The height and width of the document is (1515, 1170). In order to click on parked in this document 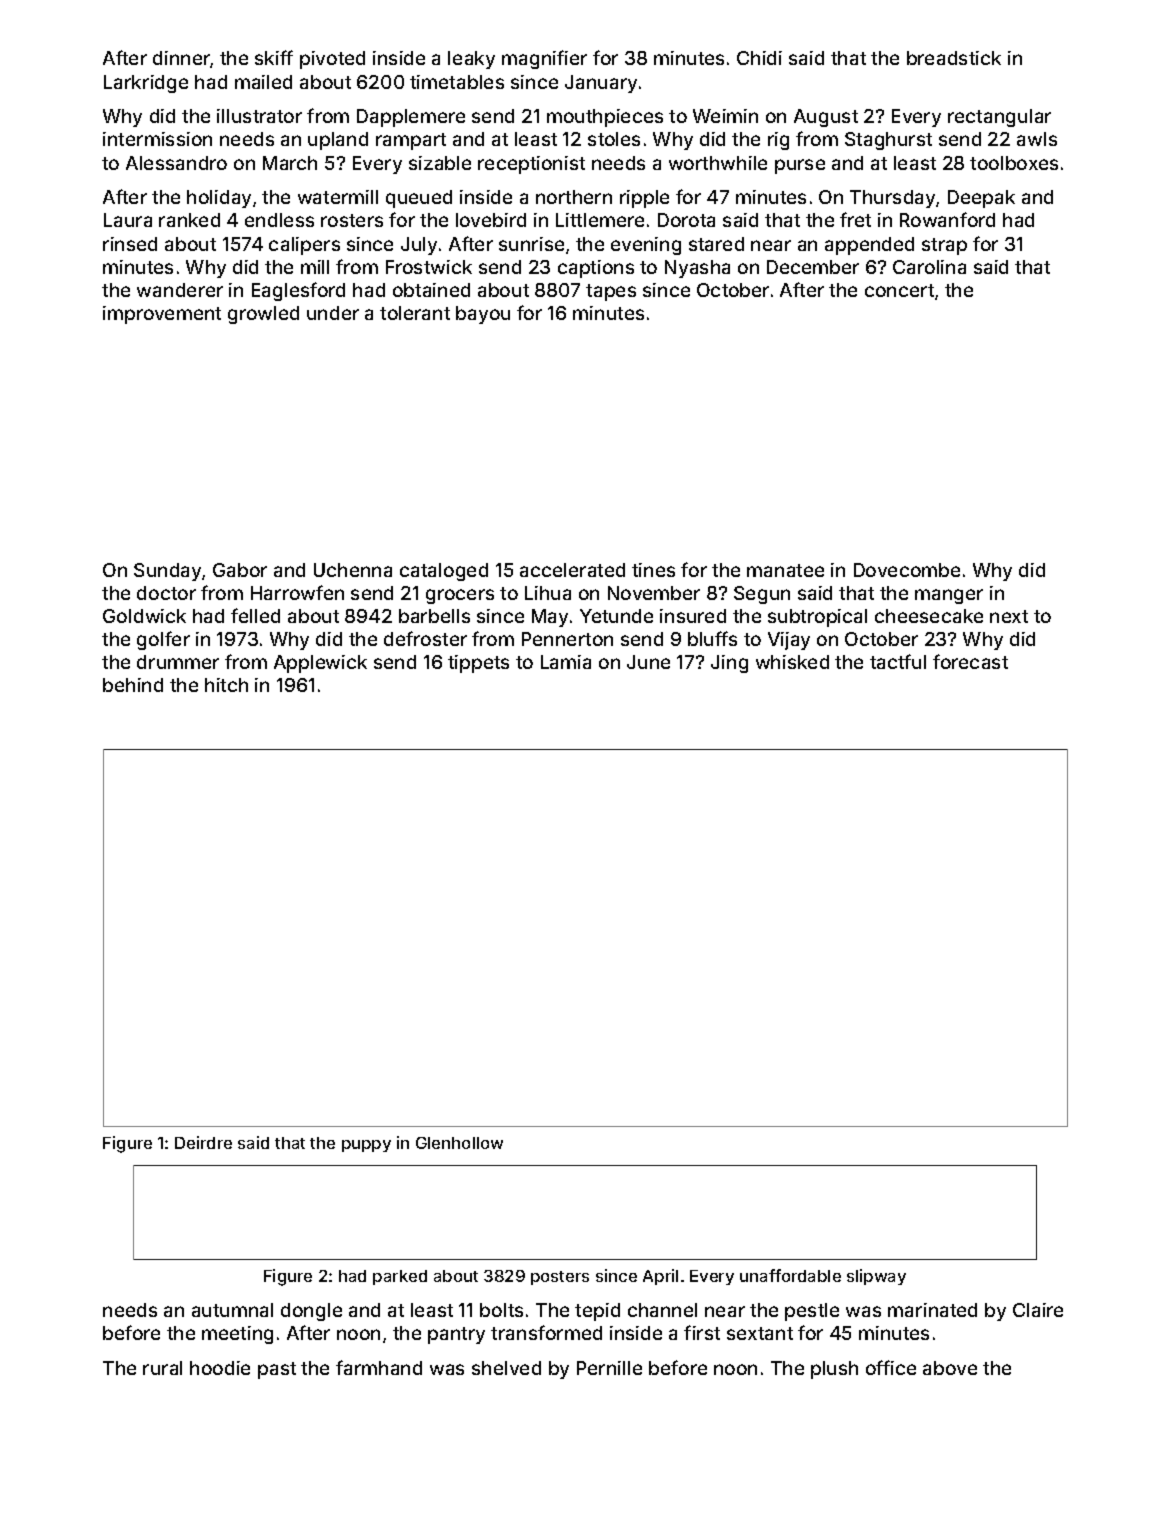, I will do `click(400, 1277)`.
